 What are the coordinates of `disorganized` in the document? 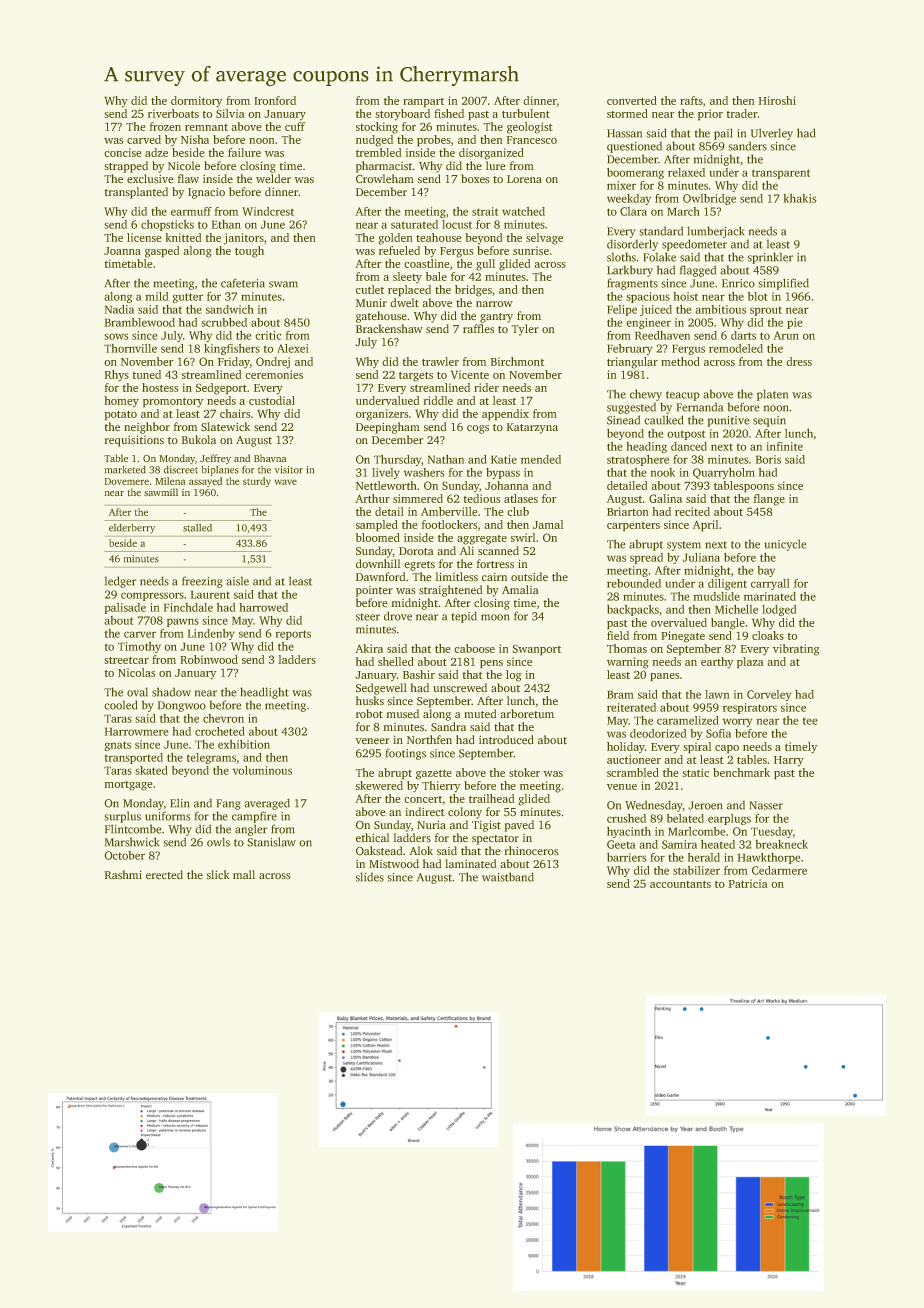 It's located at (491, 154).
